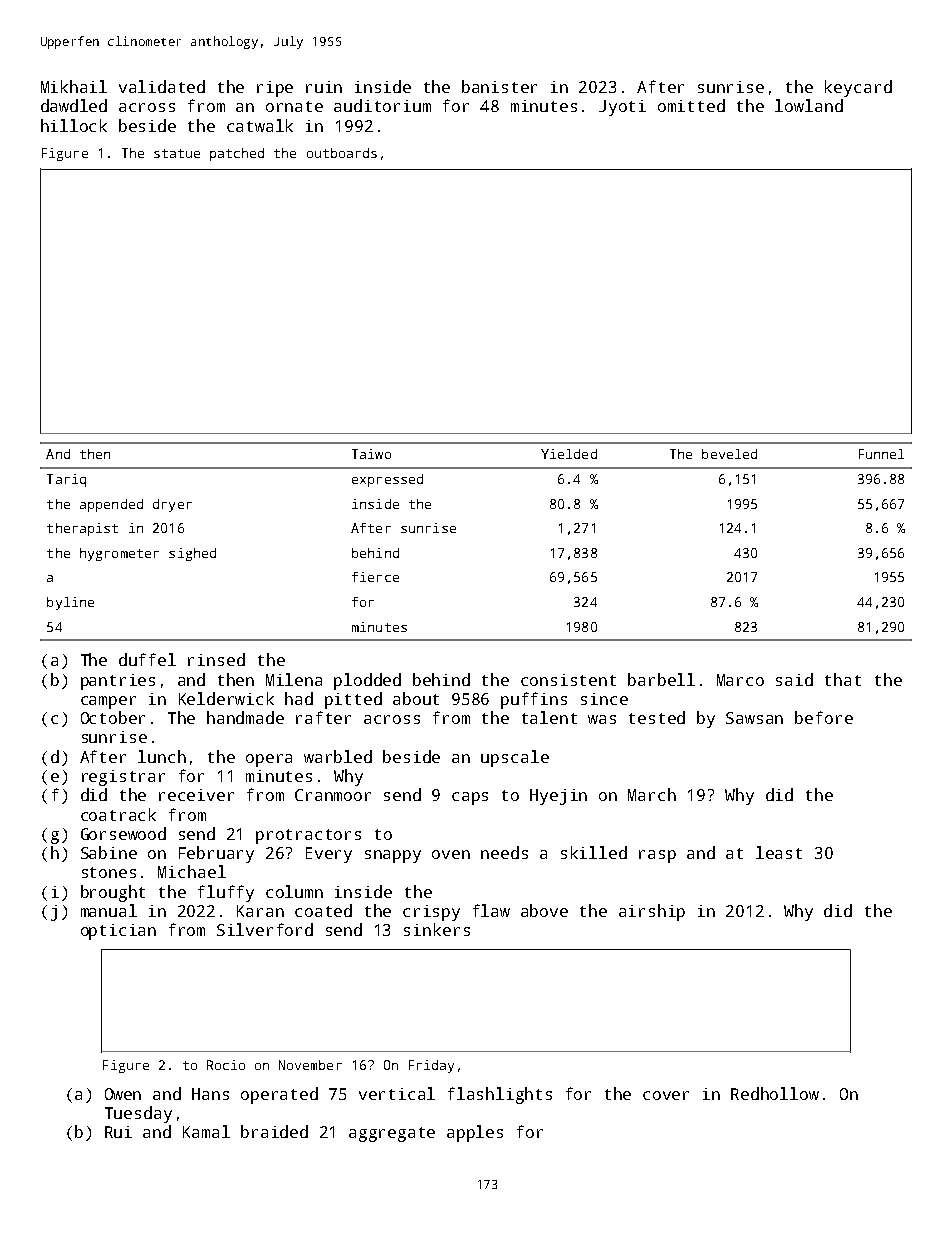 This image has height=1233, width=952. I want to click on ruin, so click(324, 87).
